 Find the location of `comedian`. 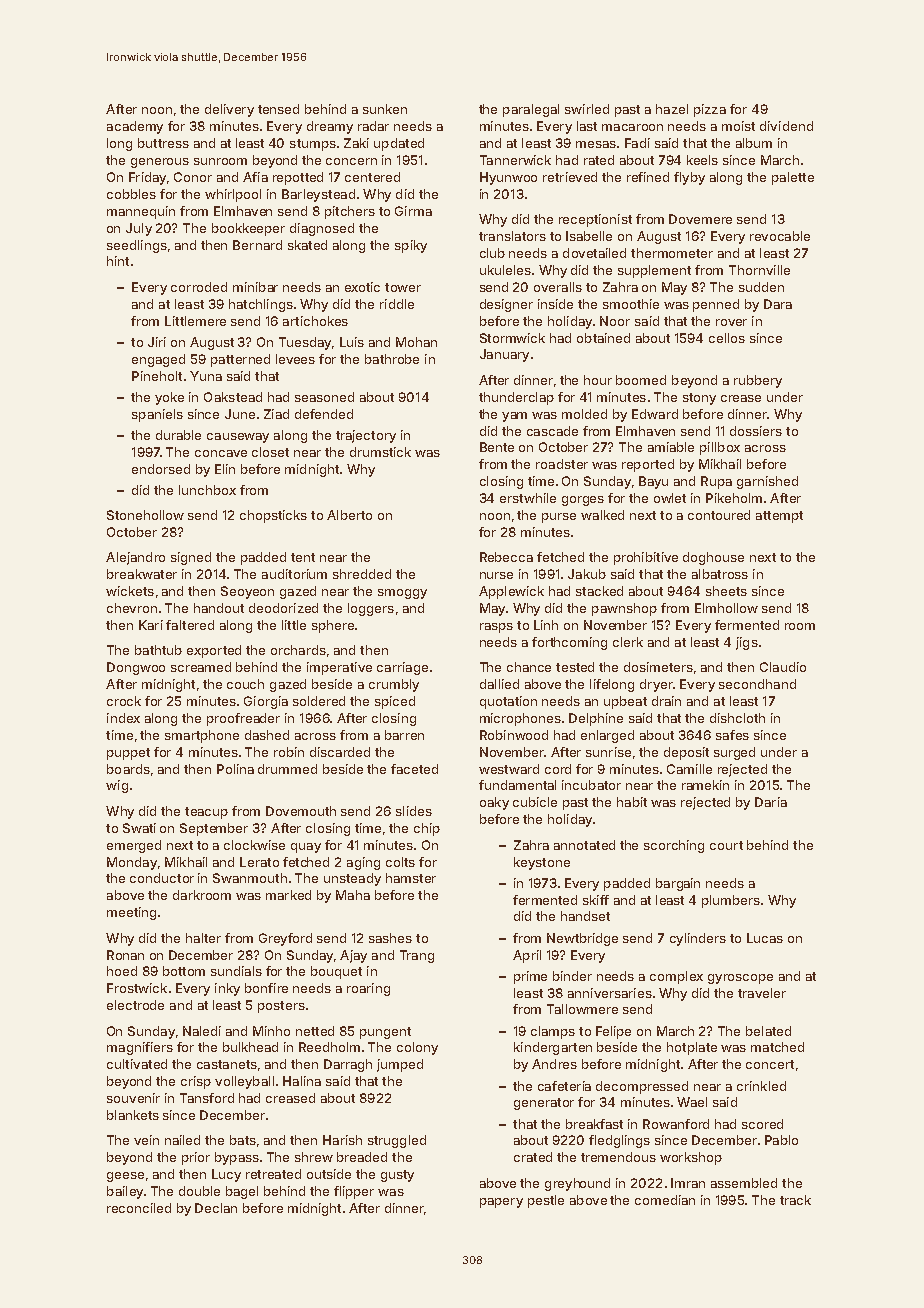

comedian is located at coordinates (665, 1200).
